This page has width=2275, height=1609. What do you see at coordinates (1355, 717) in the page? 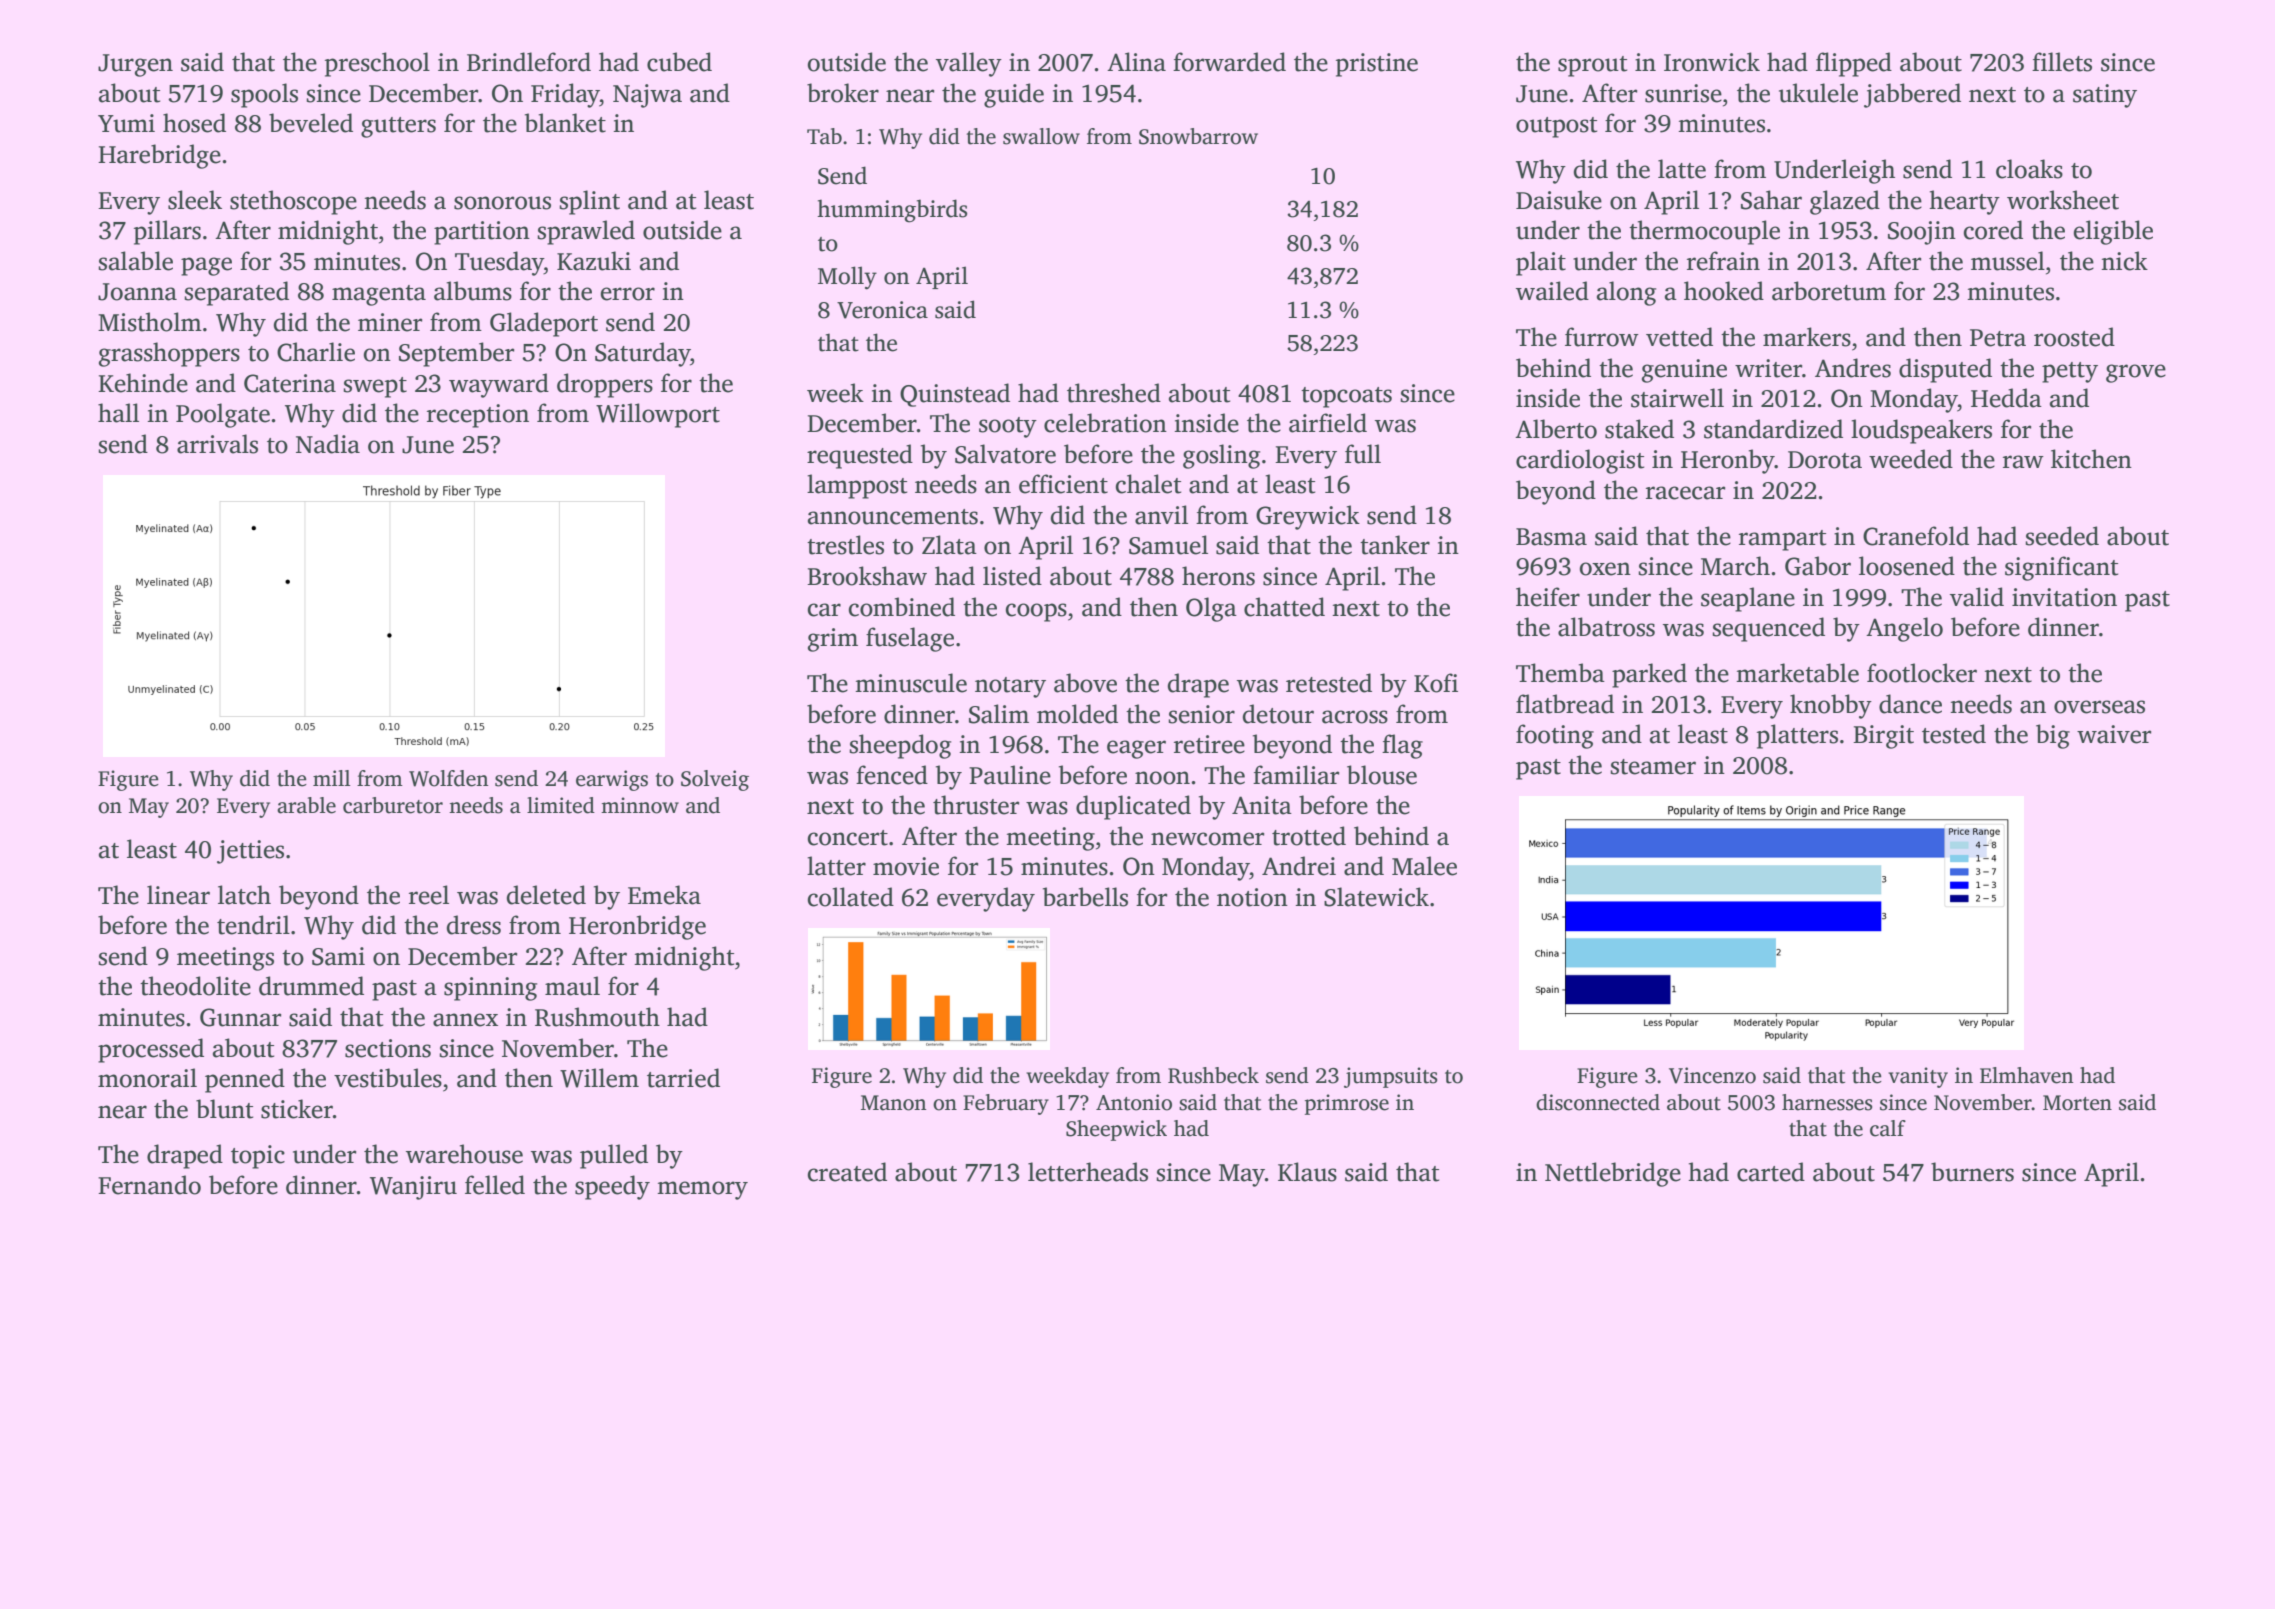
I see `across` at bounding box center [1355, 717].
